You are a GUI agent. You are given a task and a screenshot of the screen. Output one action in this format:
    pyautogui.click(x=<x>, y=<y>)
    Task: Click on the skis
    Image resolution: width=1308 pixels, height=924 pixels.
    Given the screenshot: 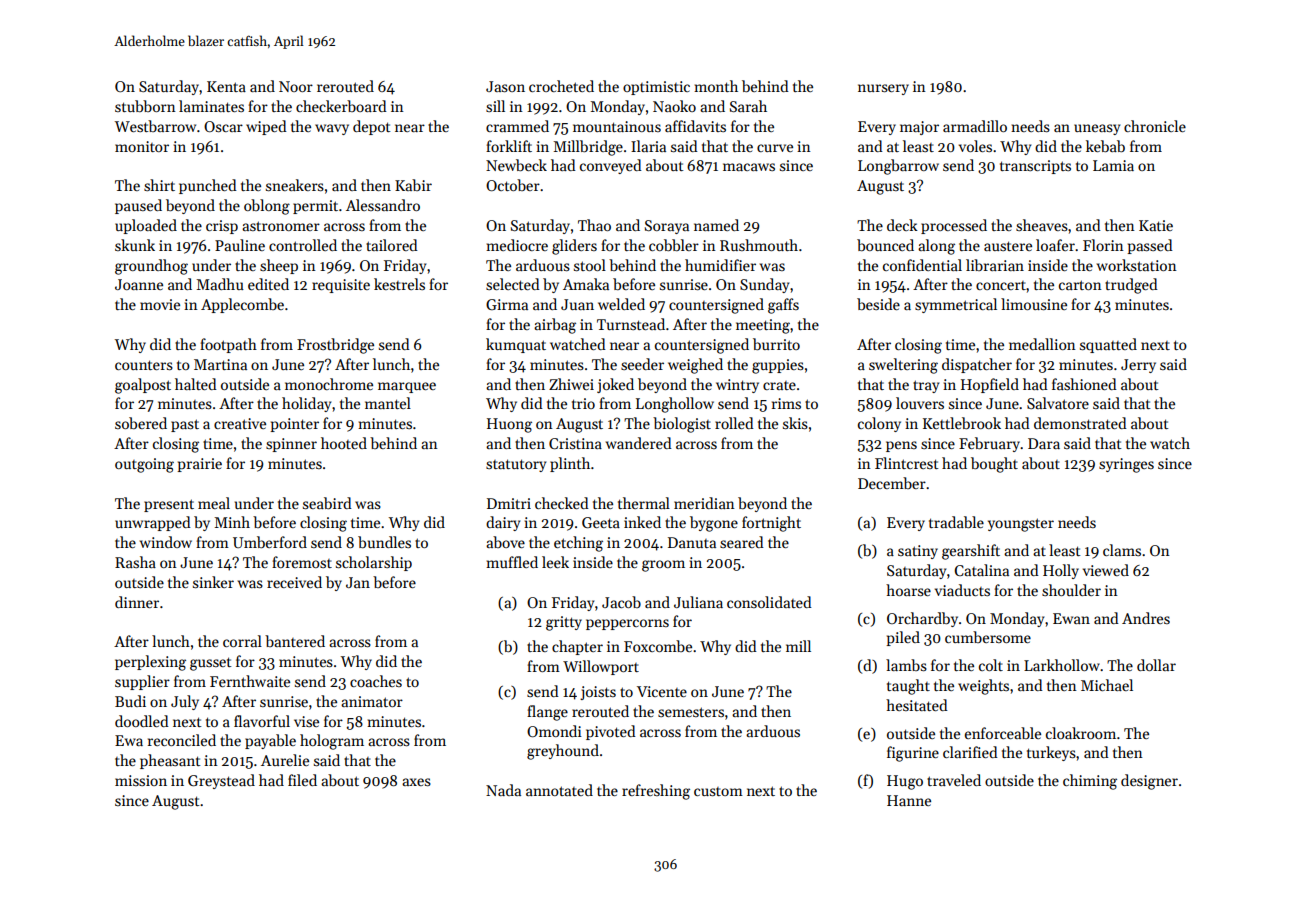 What is the action you would take?
    pyautogui.click(x=795, y=423)
